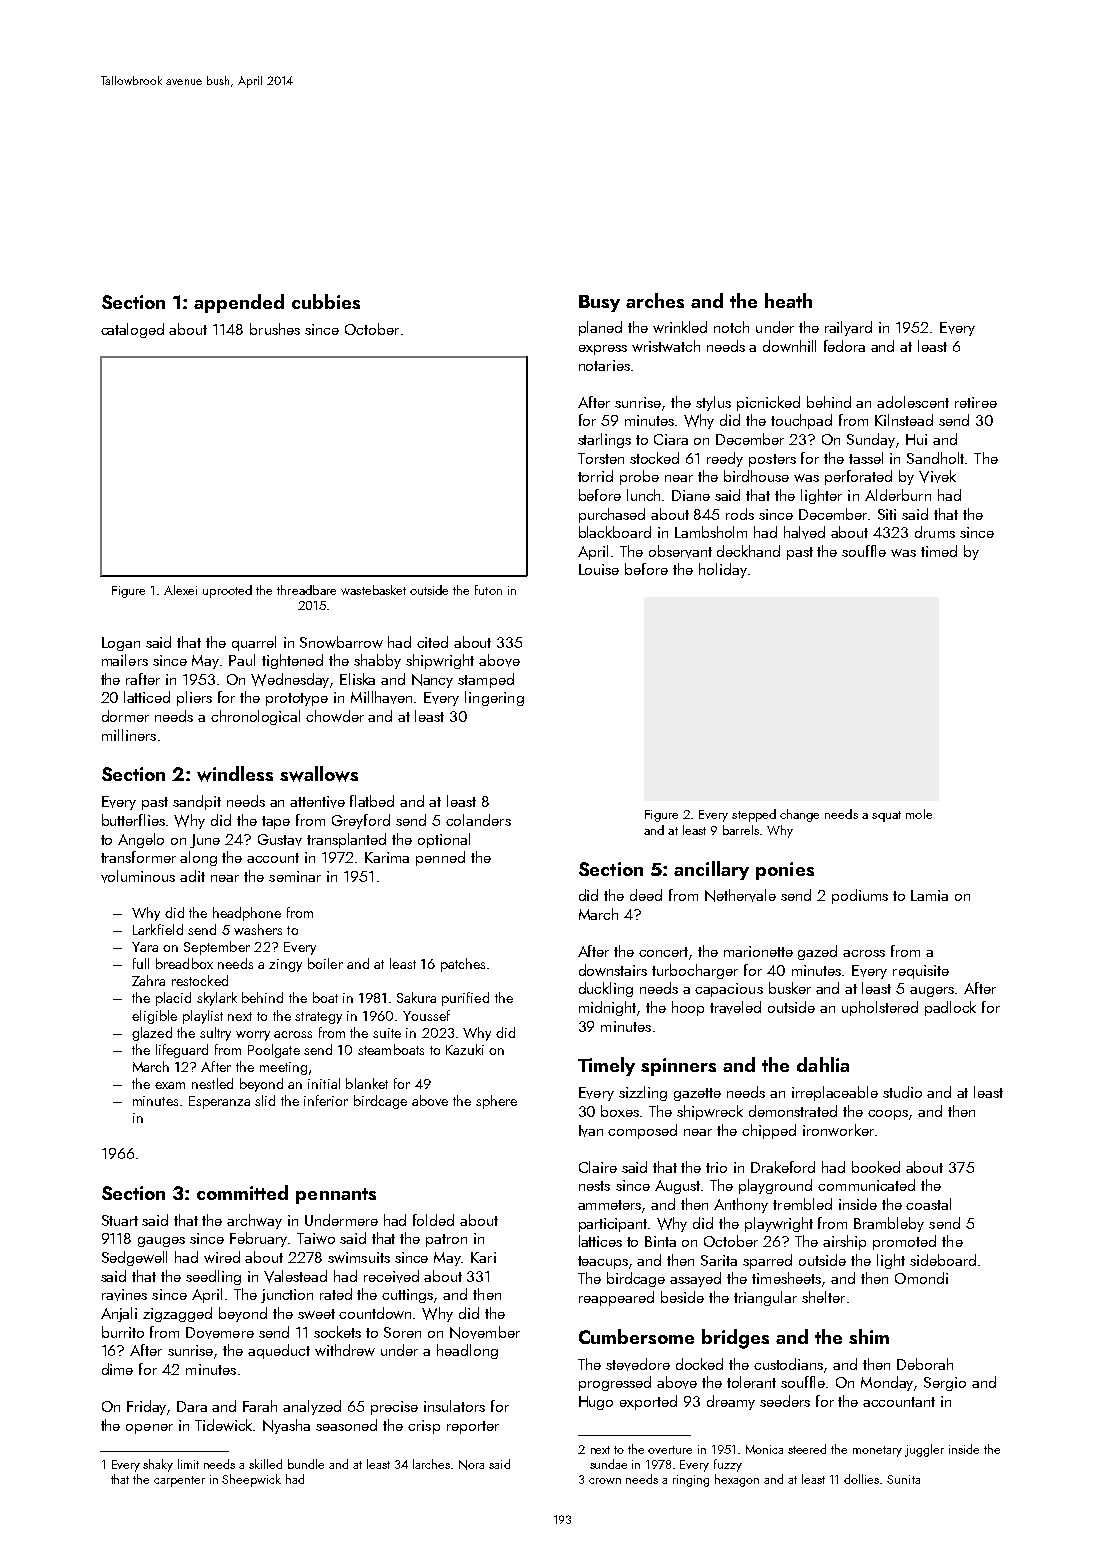  What do you see at coordinates (295, 1276) in the document?
I see `Valestead` at bounding box center [295, 1276].
